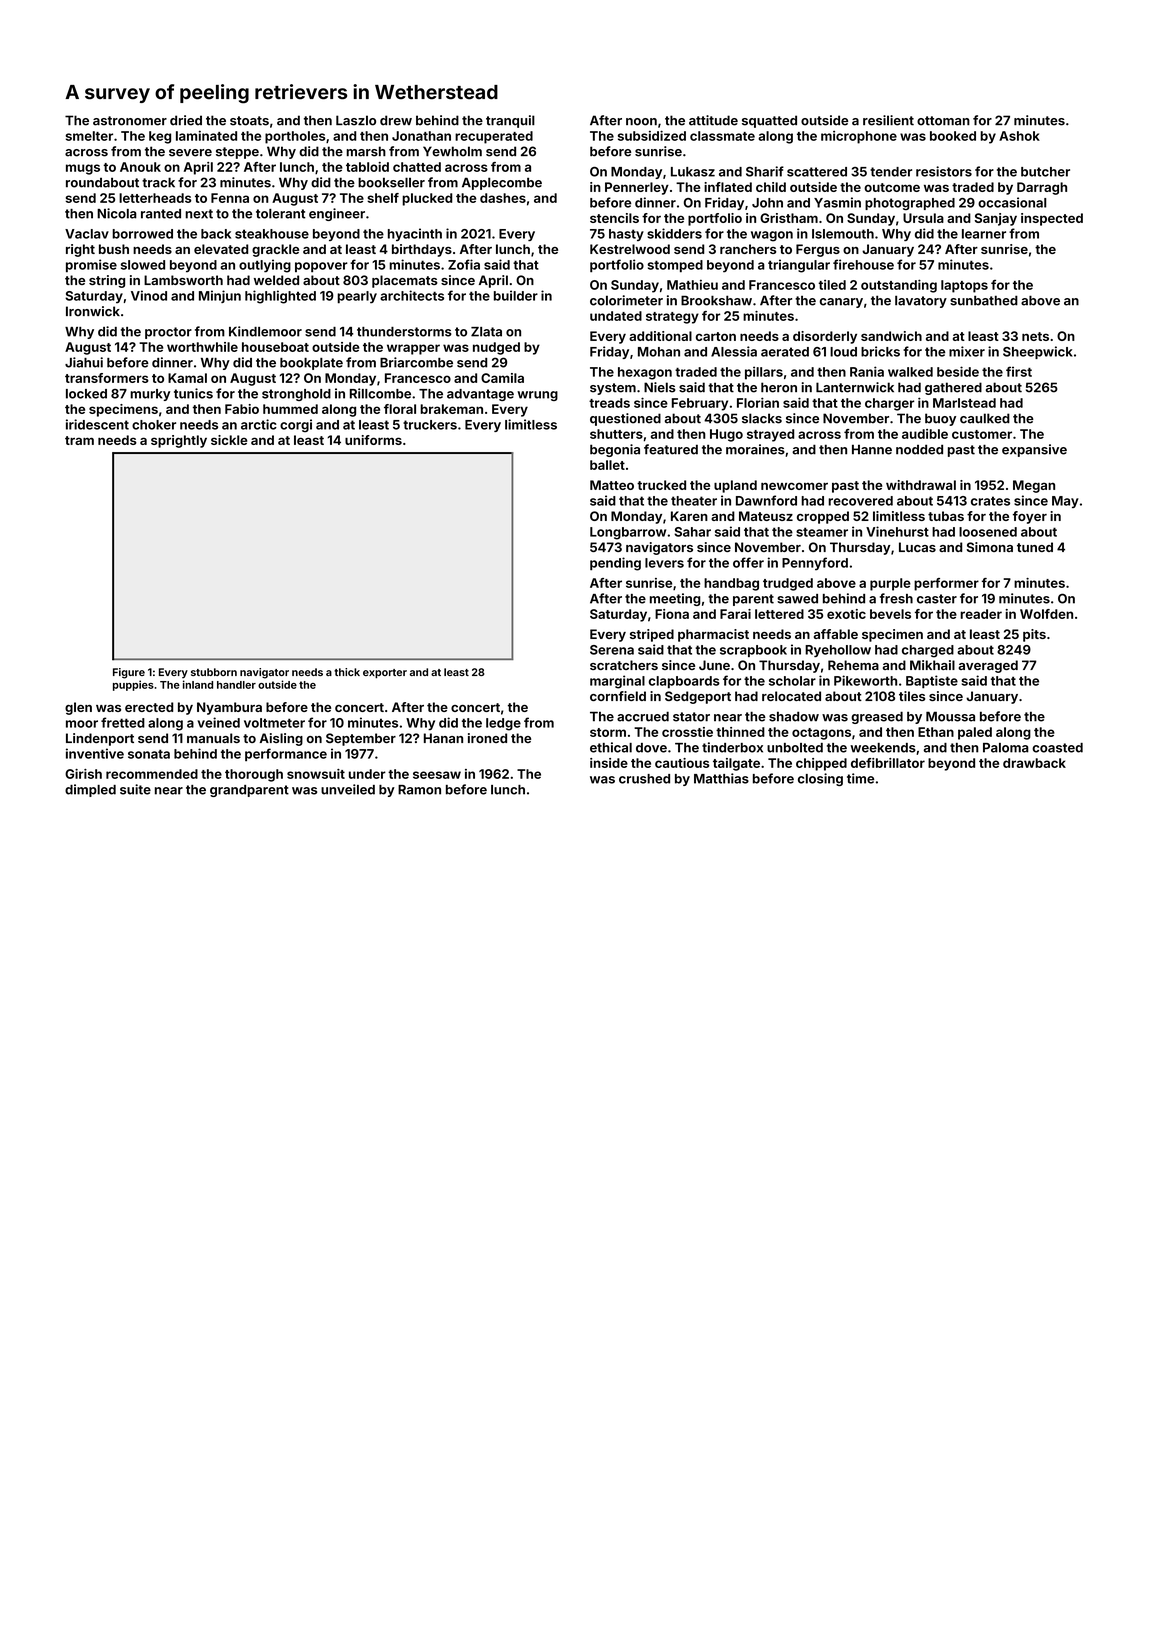 This document has width=1150, height=1627. What do you see at coordinates (644, 779) in the document?
I see `crushed` at bounding box center [644, 779].
